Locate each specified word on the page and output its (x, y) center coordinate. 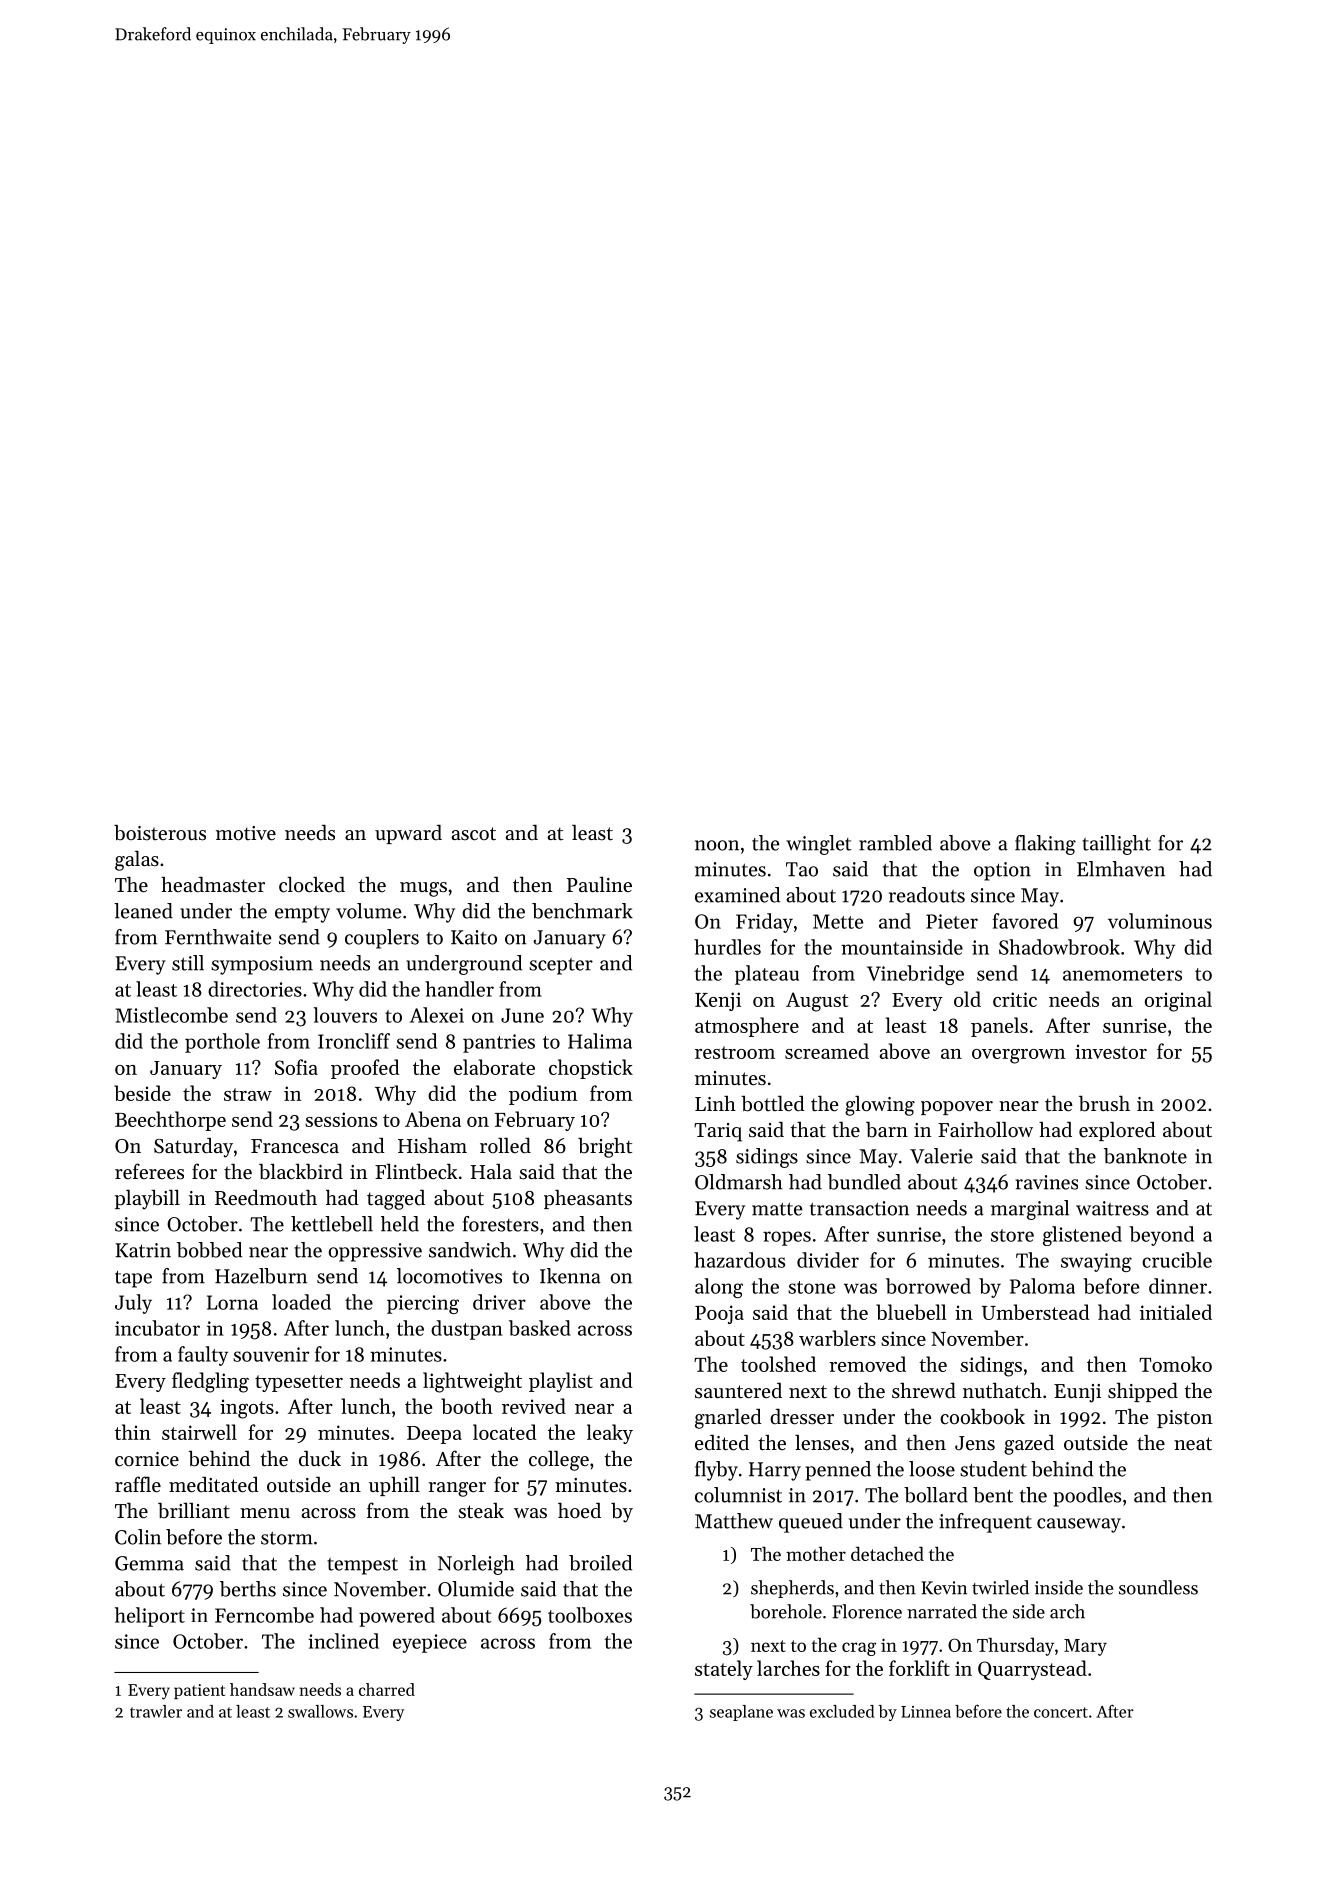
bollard (936, 1495)
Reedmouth (266, 1197)
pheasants (588, 1199)
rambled (895, 843)
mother (816, 1554)
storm (287, 1538)
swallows (320, 1711)
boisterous (160, 833)
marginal (1030, 1210)
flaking (1045, 845)
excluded (842, 1711)
